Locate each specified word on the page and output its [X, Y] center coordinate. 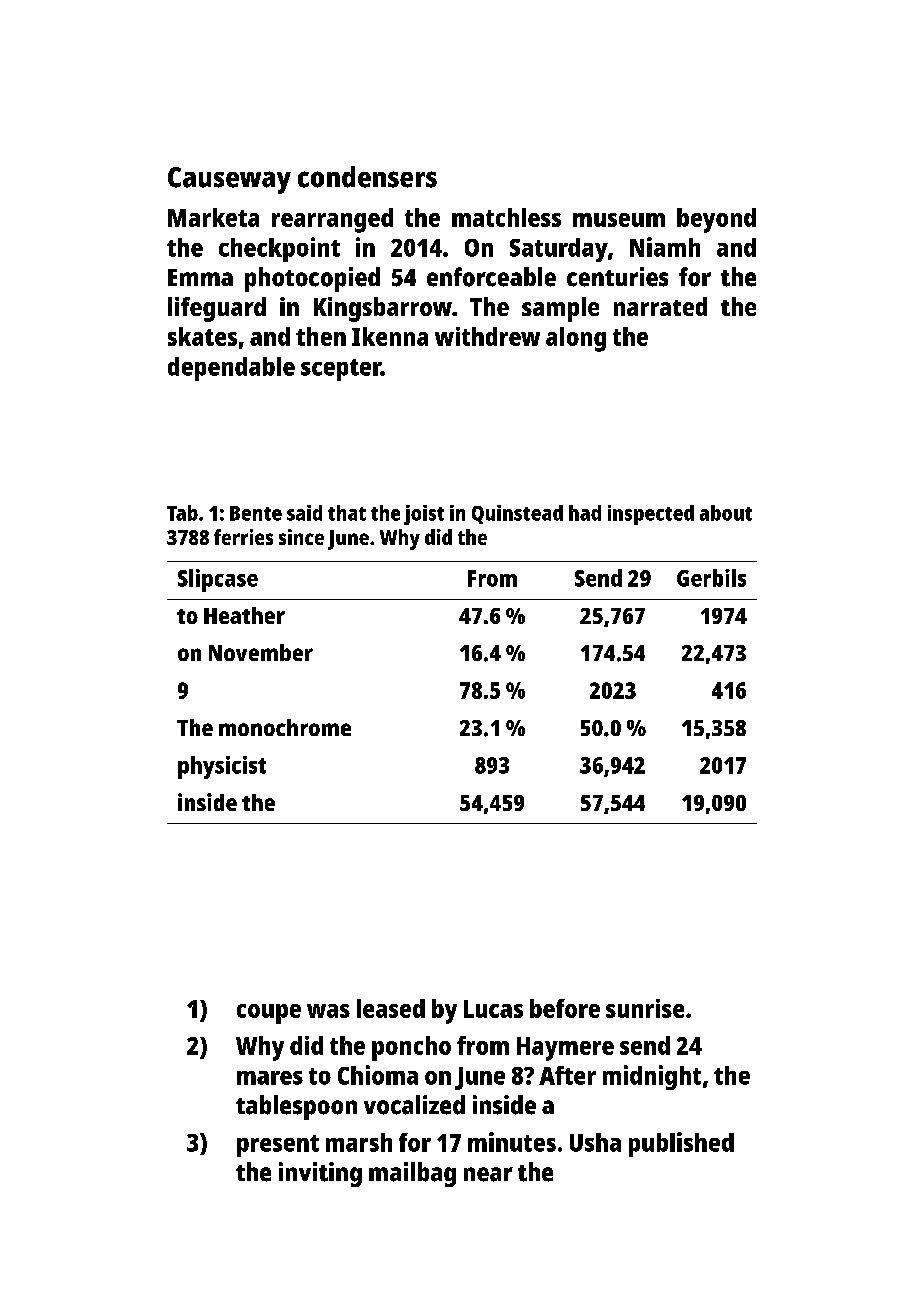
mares [270, 1078]
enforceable [491, 277]
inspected [651, 515]
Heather [244, 615]
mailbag [412, 1174]
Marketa [213, 217]
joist [424, 515]
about [726, 513]
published [681, 1144]
